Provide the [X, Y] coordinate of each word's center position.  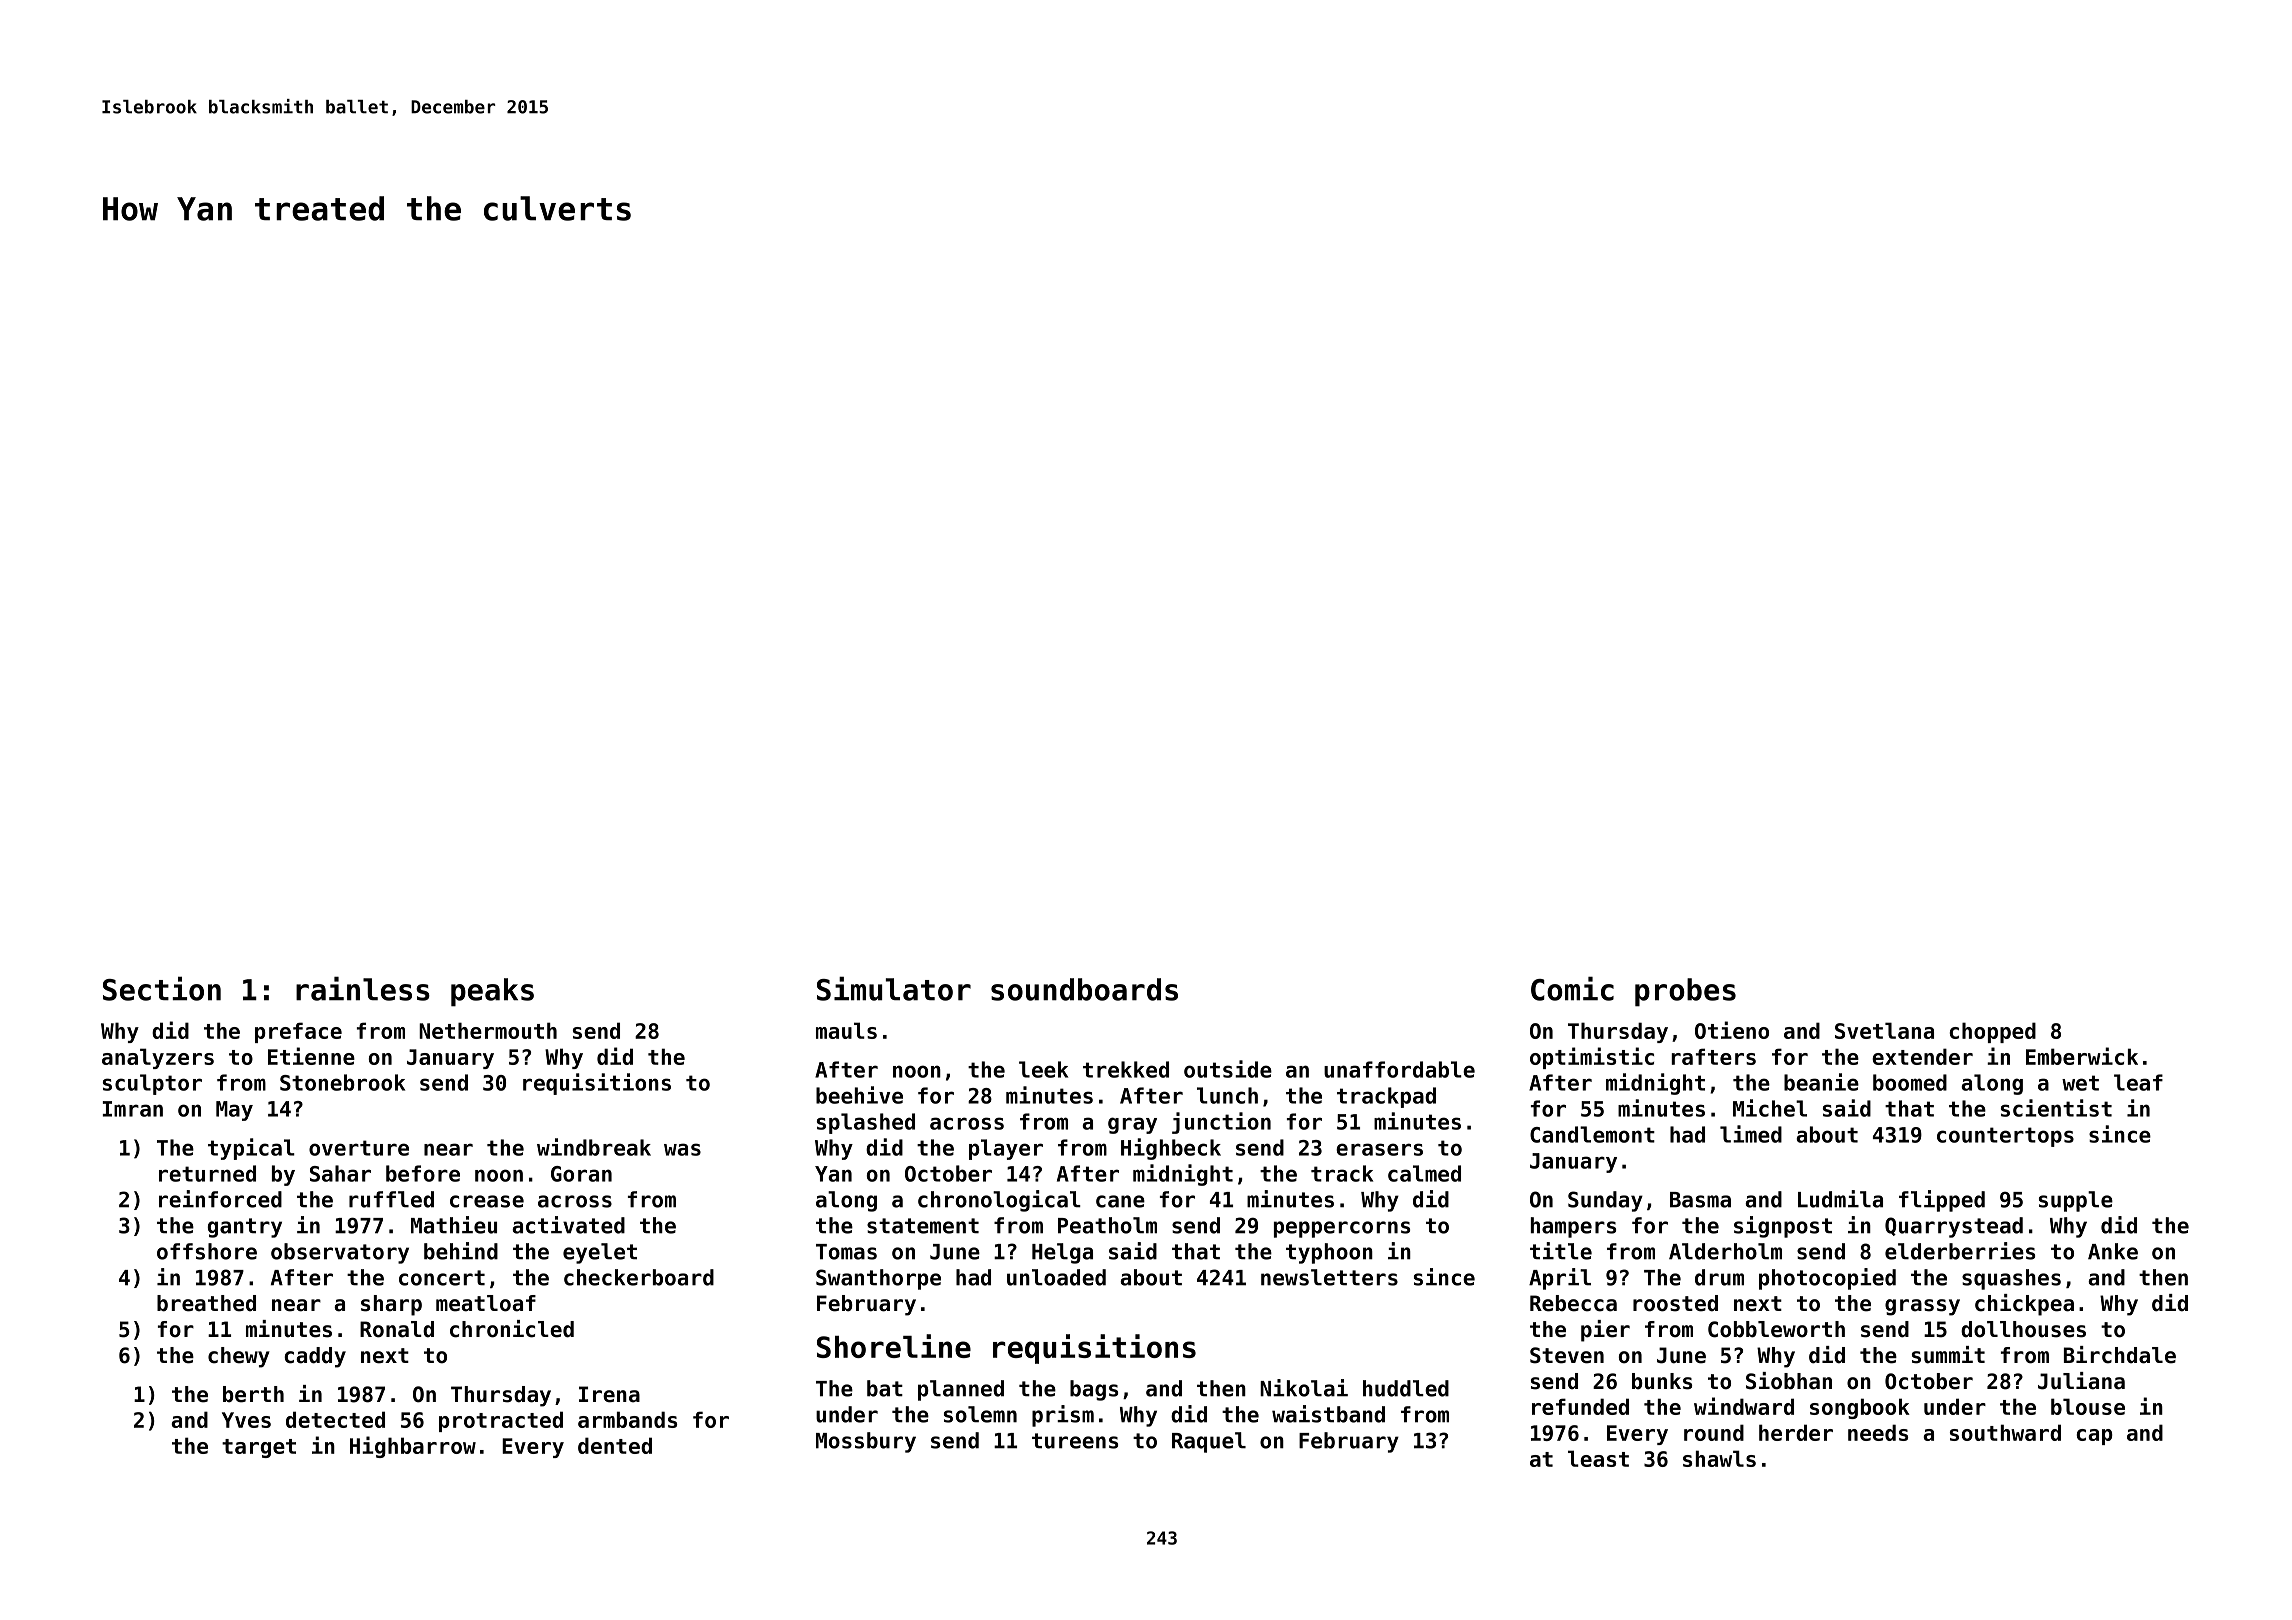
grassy [1922, 1307]
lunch [1227, 1095]
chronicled [512, 1329]
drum [1719, 1277]
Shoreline [894, 1346]
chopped [1992, 1032]
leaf [2138, 1082]
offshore [207, 1251]
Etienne [311, 1056]
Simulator [894, 989]
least [1598, 1458]
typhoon [1329, 1253]
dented [615, 1445]
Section [162, 989]
